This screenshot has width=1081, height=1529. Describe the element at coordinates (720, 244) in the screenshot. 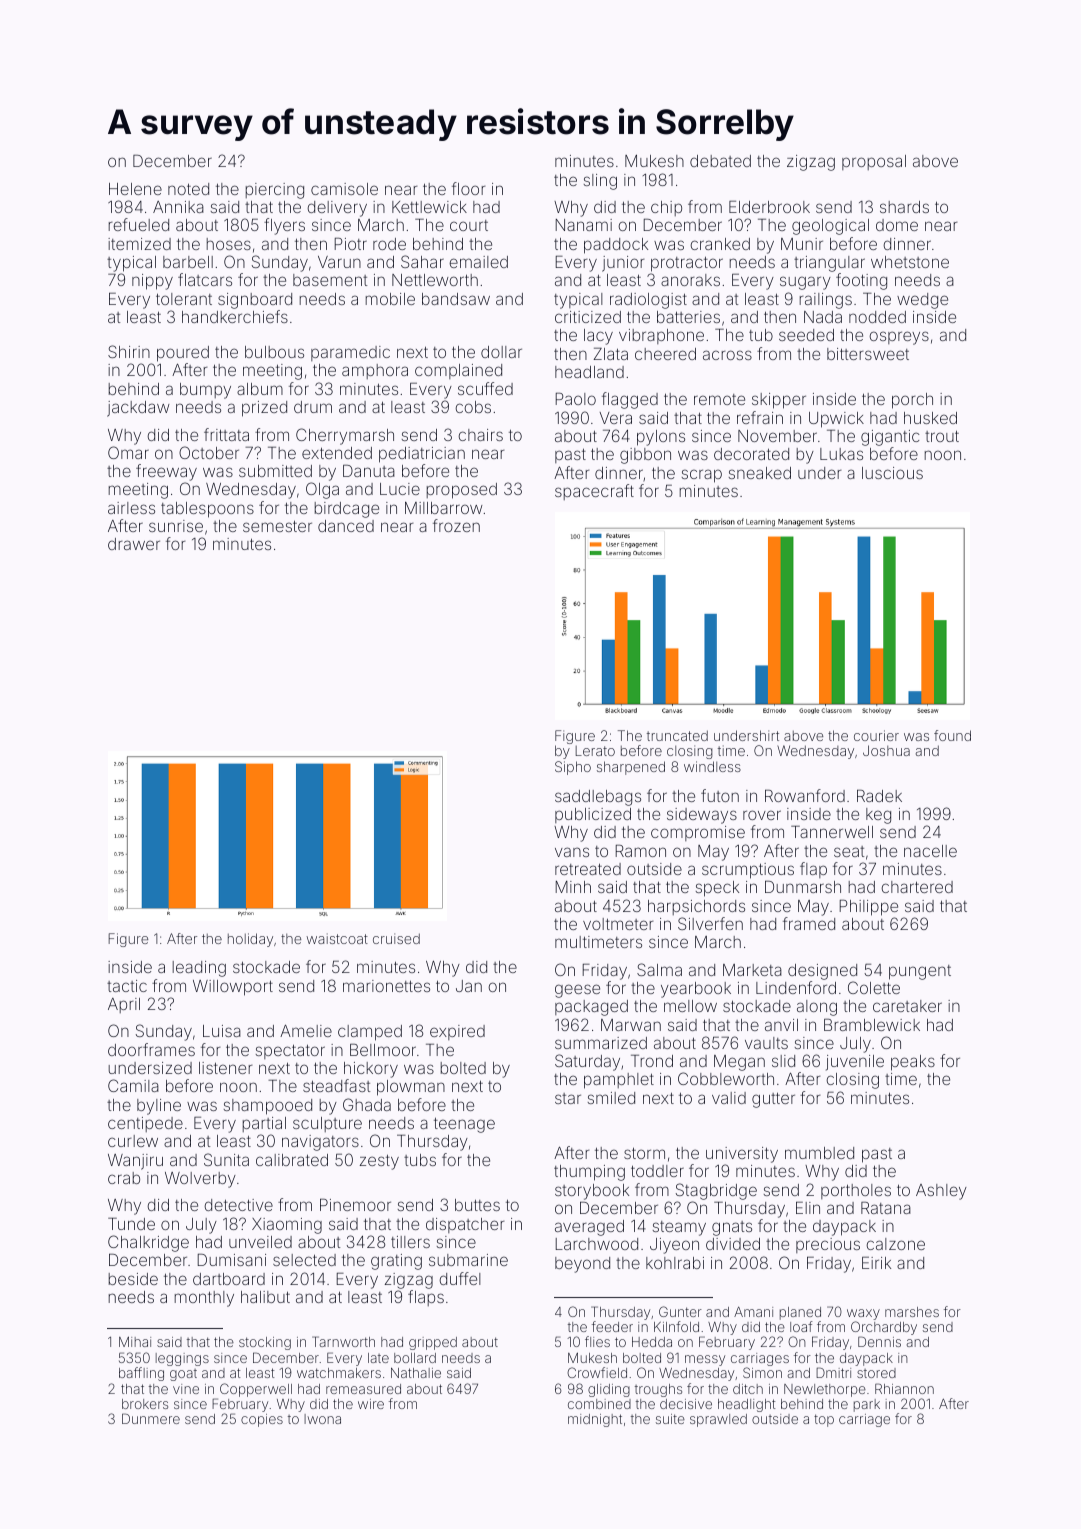

I see `cranked` at that location.
